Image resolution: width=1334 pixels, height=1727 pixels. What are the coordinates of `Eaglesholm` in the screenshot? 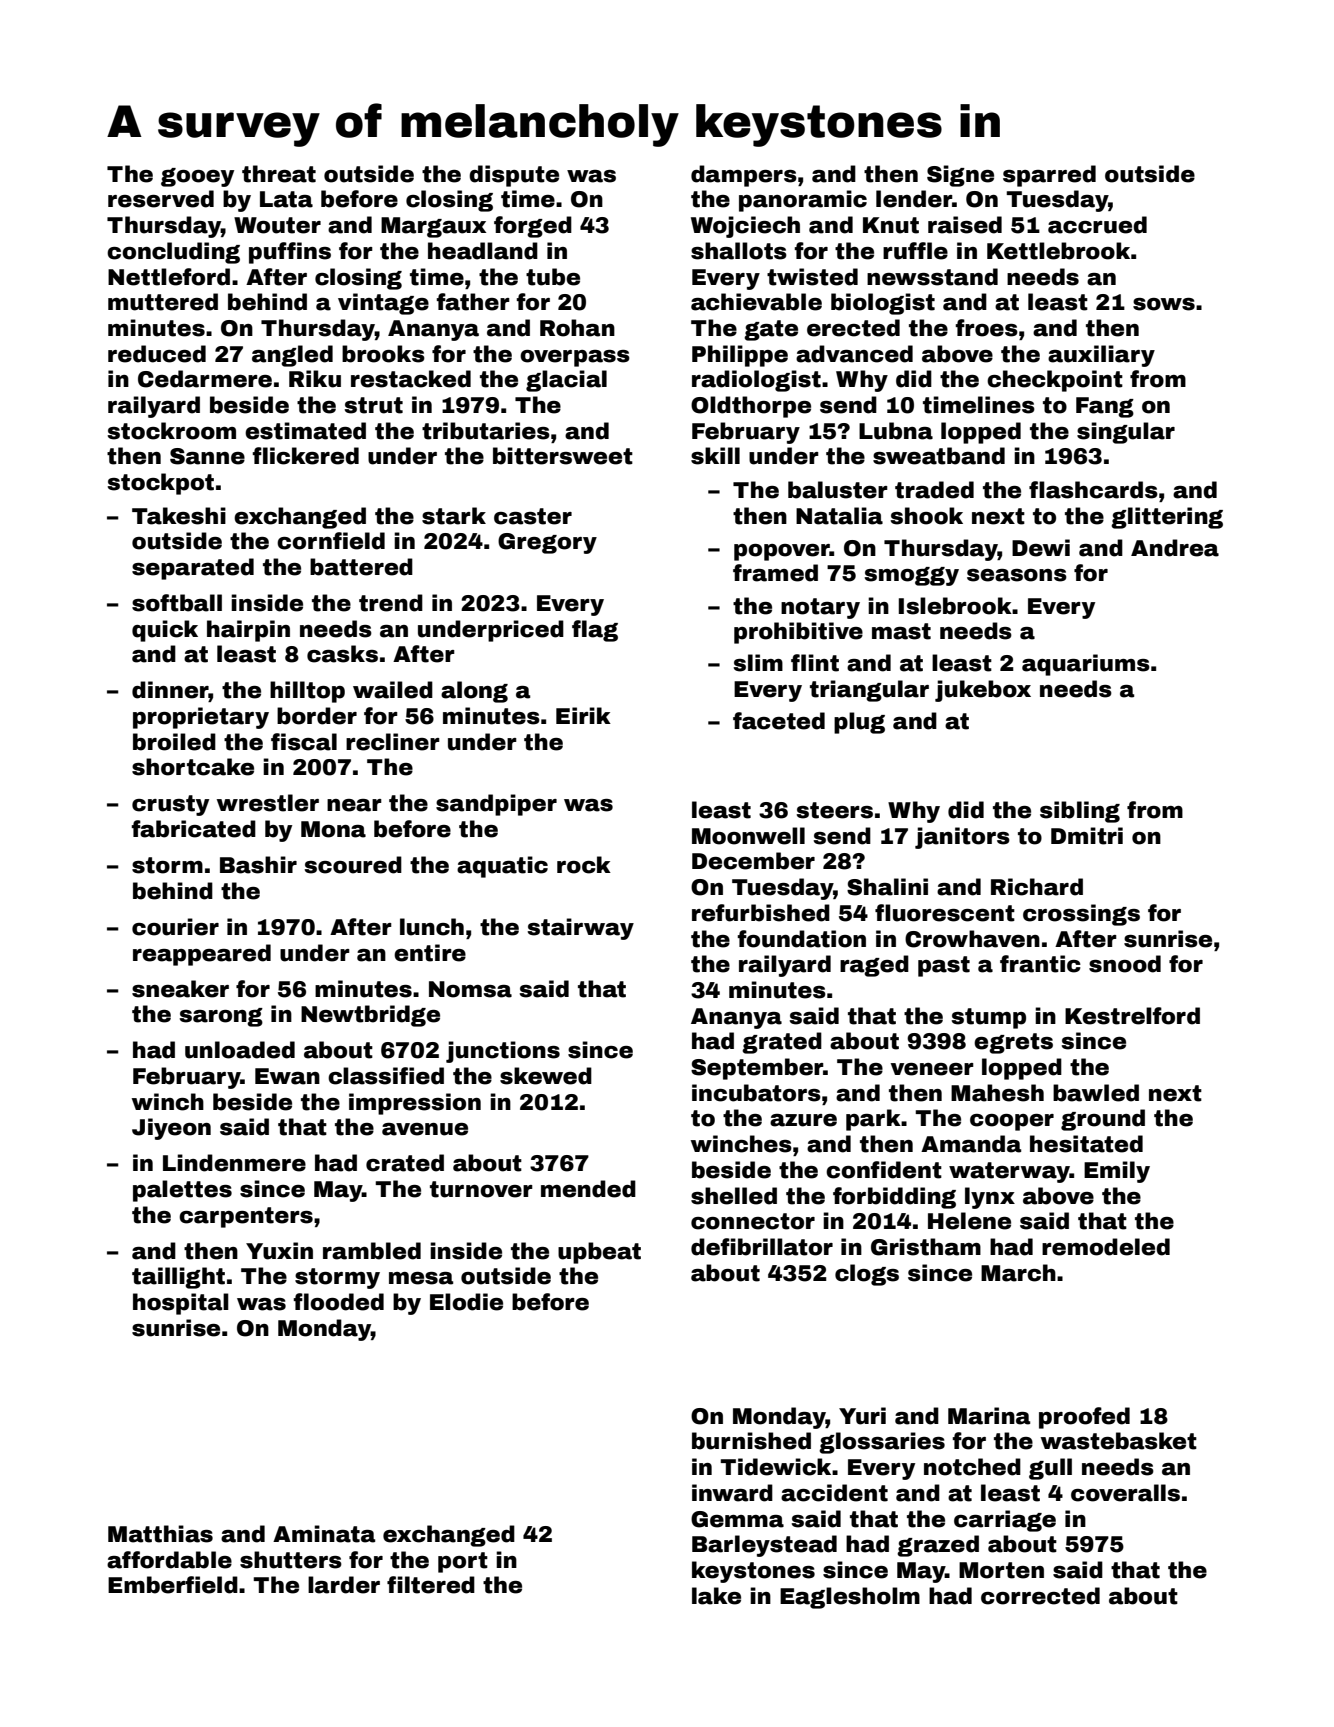 It's located at (850, 1598).
